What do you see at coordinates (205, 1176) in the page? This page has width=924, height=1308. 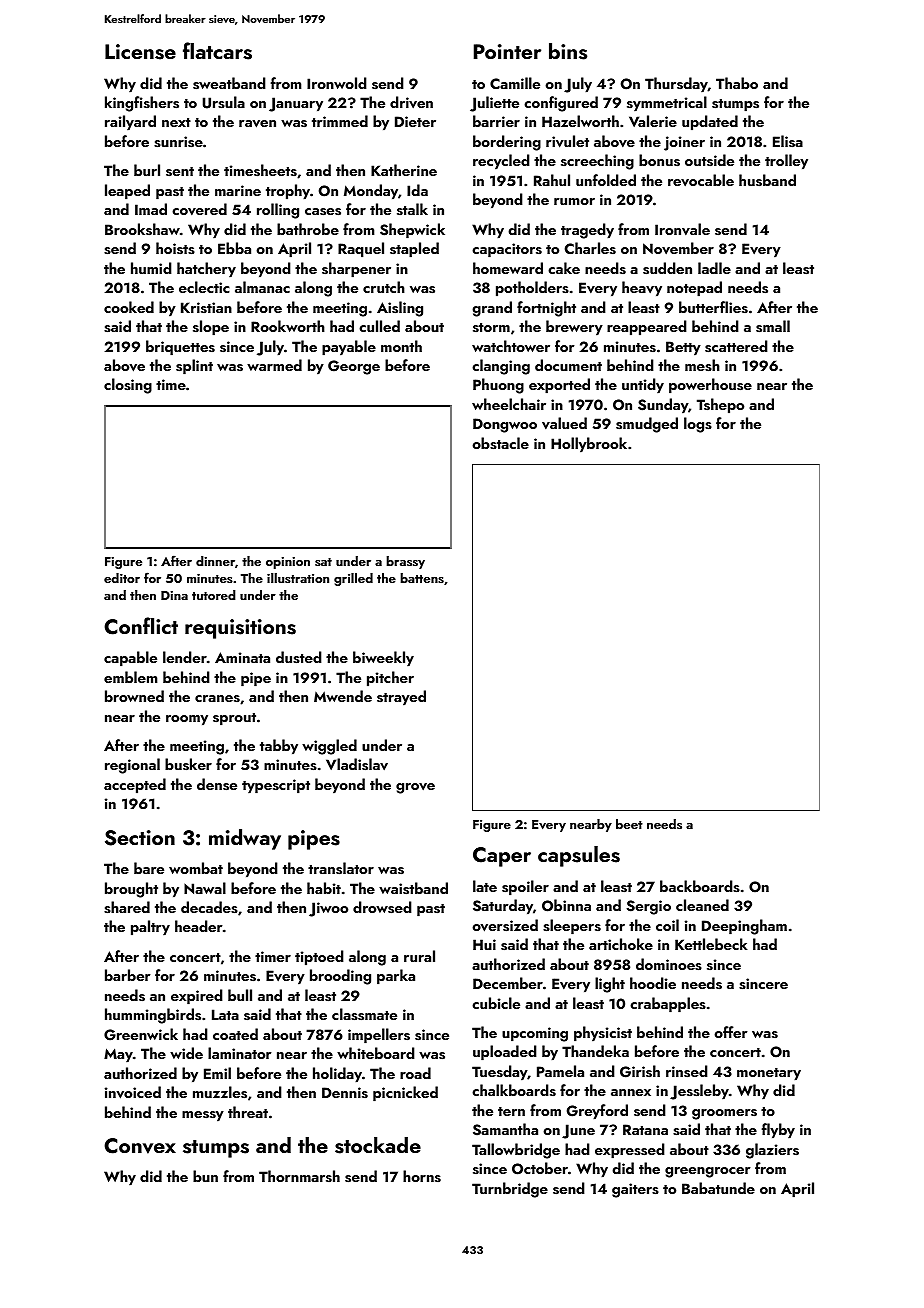 I see `bun` at bounding box center [205, 1176].
